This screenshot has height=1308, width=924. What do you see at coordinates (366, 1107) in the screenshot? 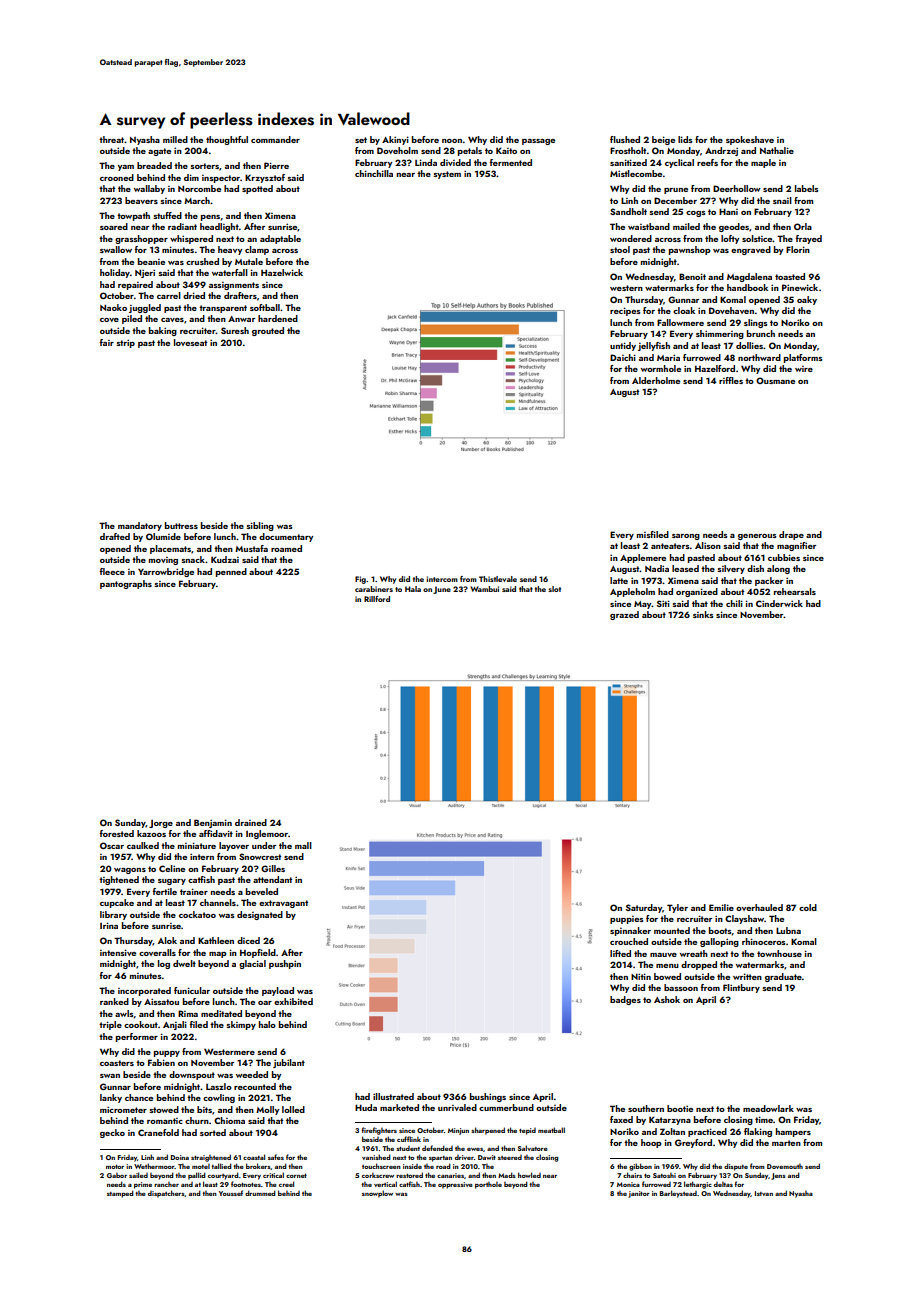
I see `Huda` at bounding box center [366, 1107].
